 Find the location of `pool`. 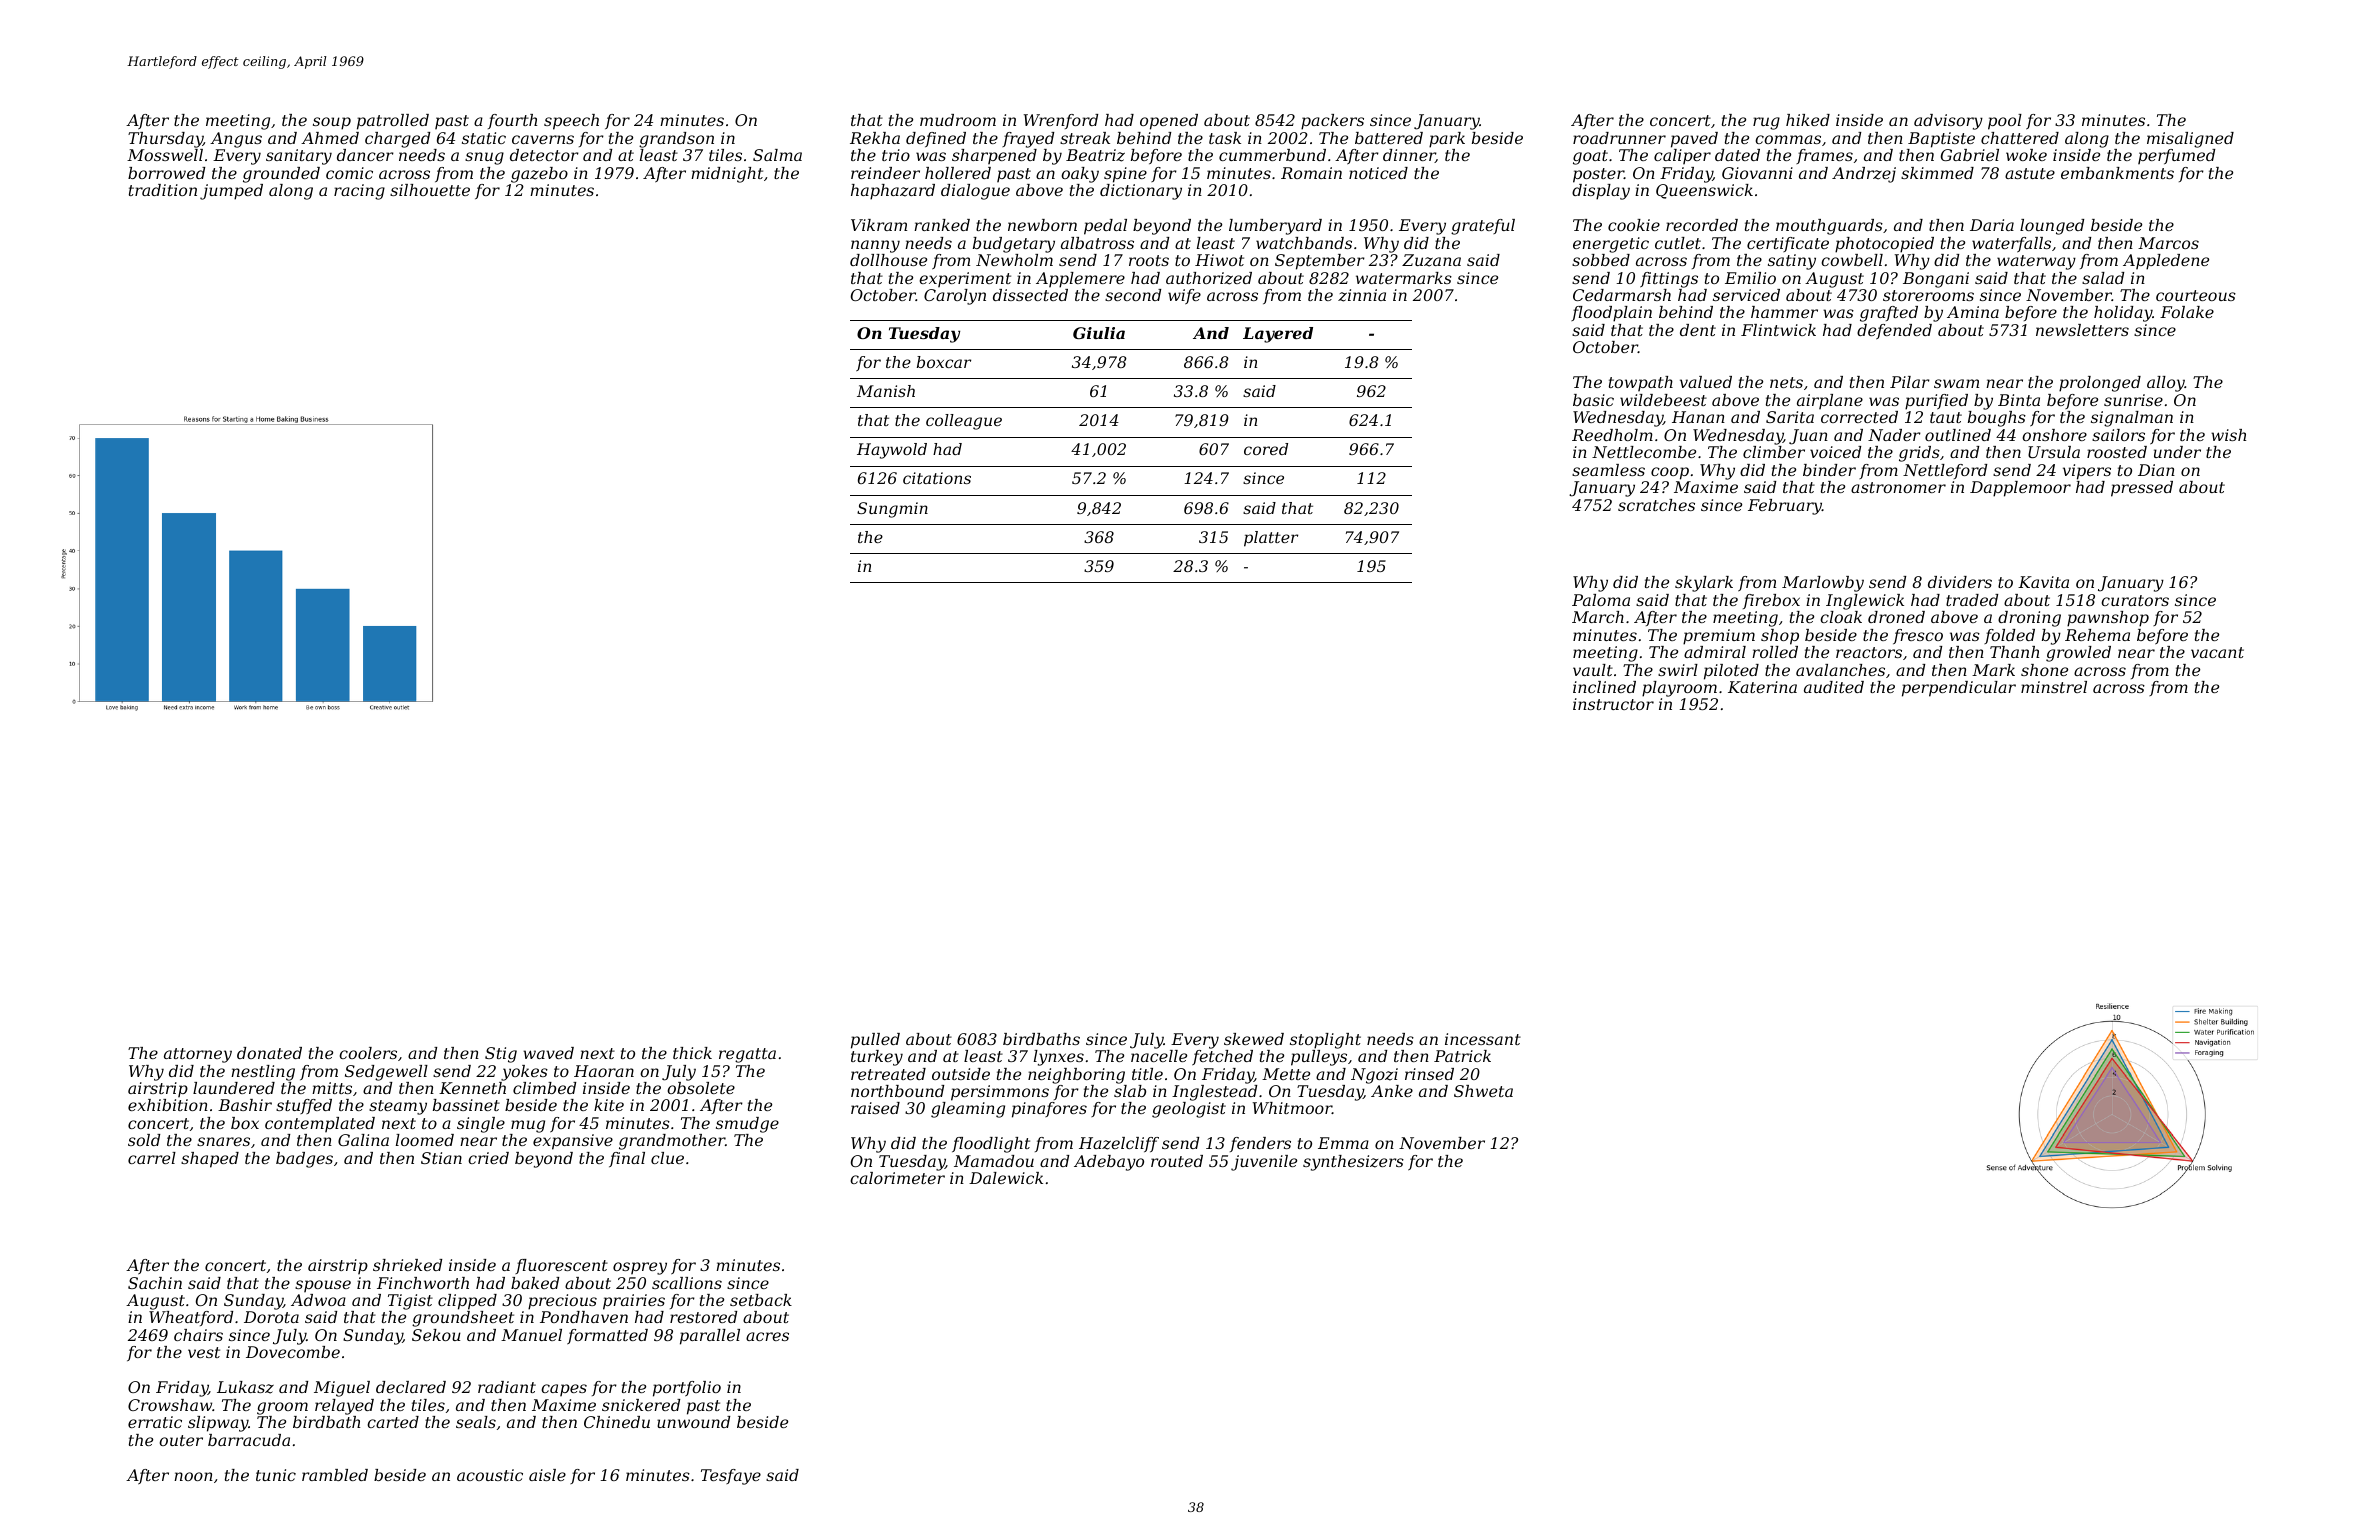

pool is located at coordinates (2005, 122).
